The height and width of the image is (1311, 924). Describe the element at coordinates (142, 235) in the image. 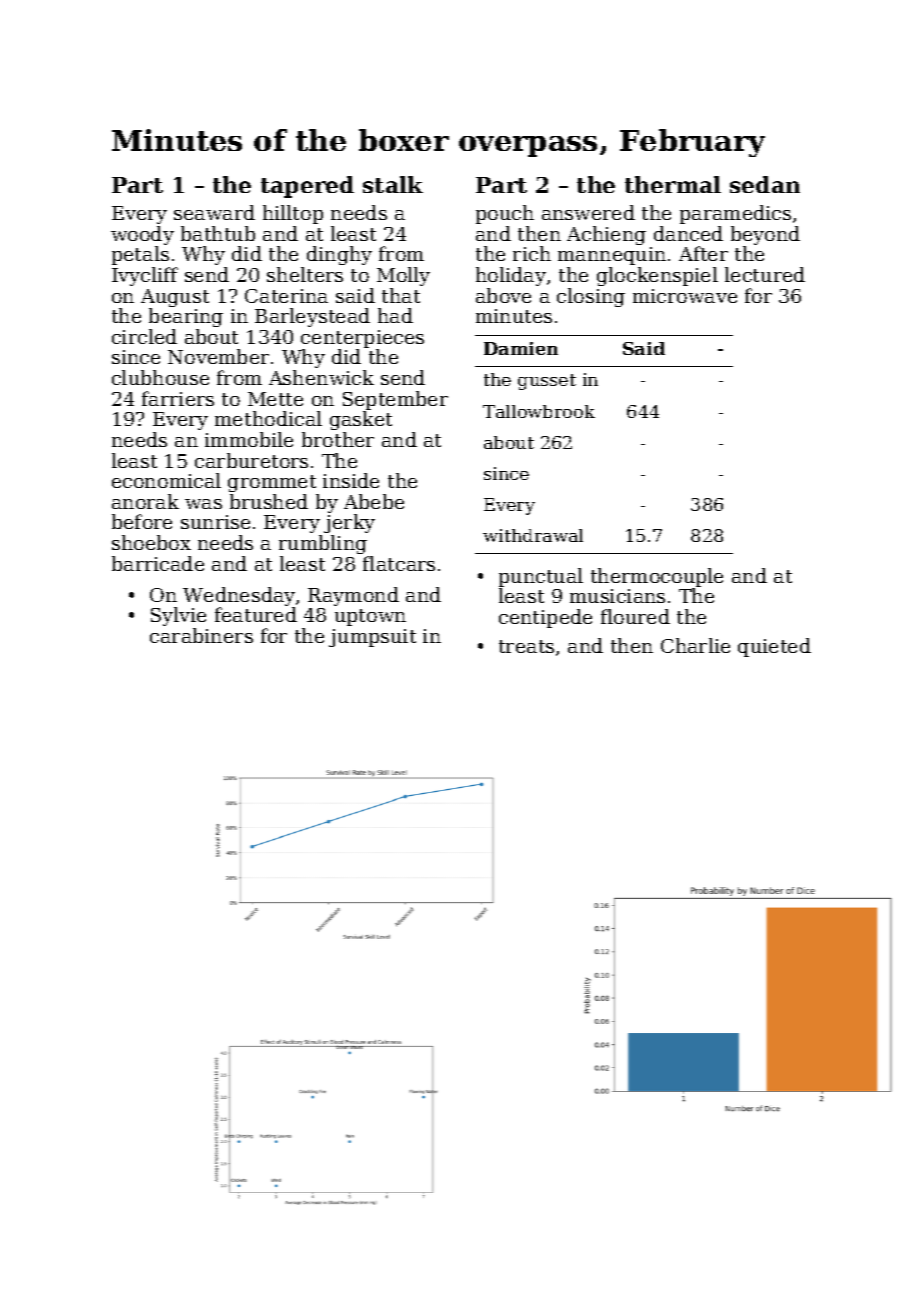

I see `woody` at that location.
